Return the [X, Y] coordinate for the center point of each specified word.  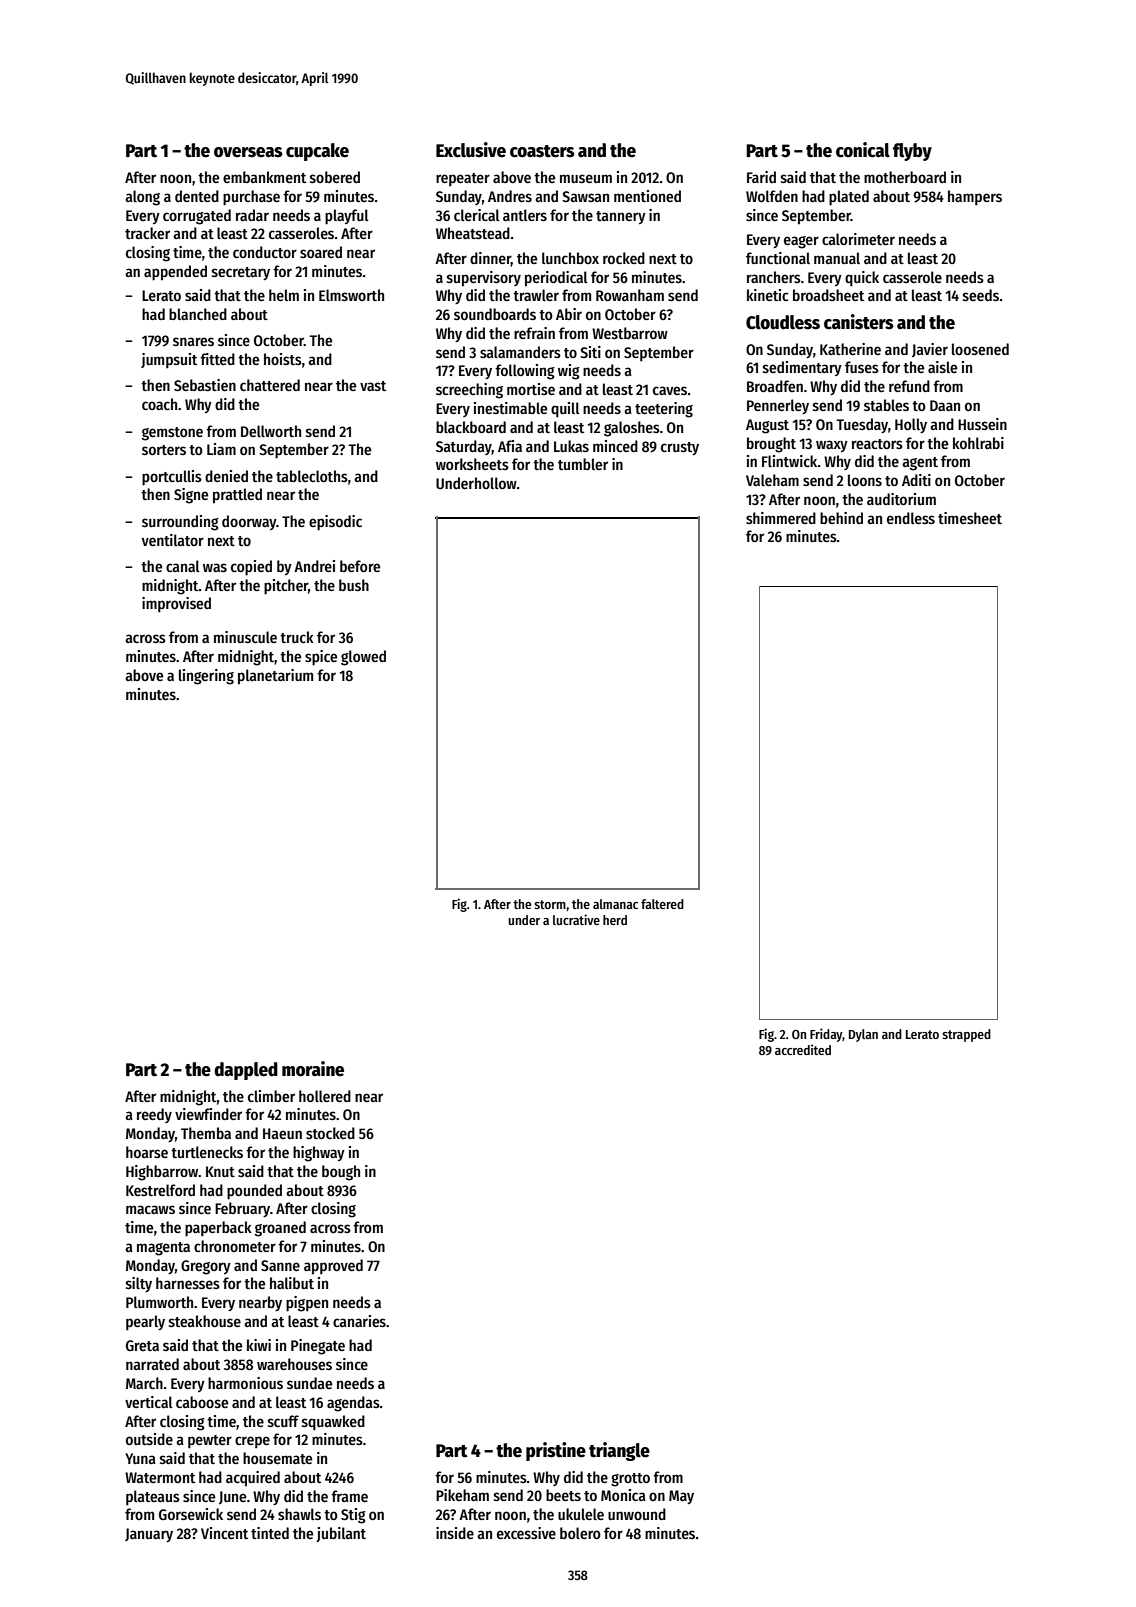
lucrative [576, 919]
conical [863, 150]
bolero [580, 1533]
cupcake [317, 152]
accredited [803, 1049]
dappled [246, 1071]
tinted [270, 1533]
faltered [662, 904]
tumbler [583, 464]
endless [911, 518]
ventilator [173, 540]
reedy [154, 1115]
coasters [542, 151]
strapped [966, 1035]
